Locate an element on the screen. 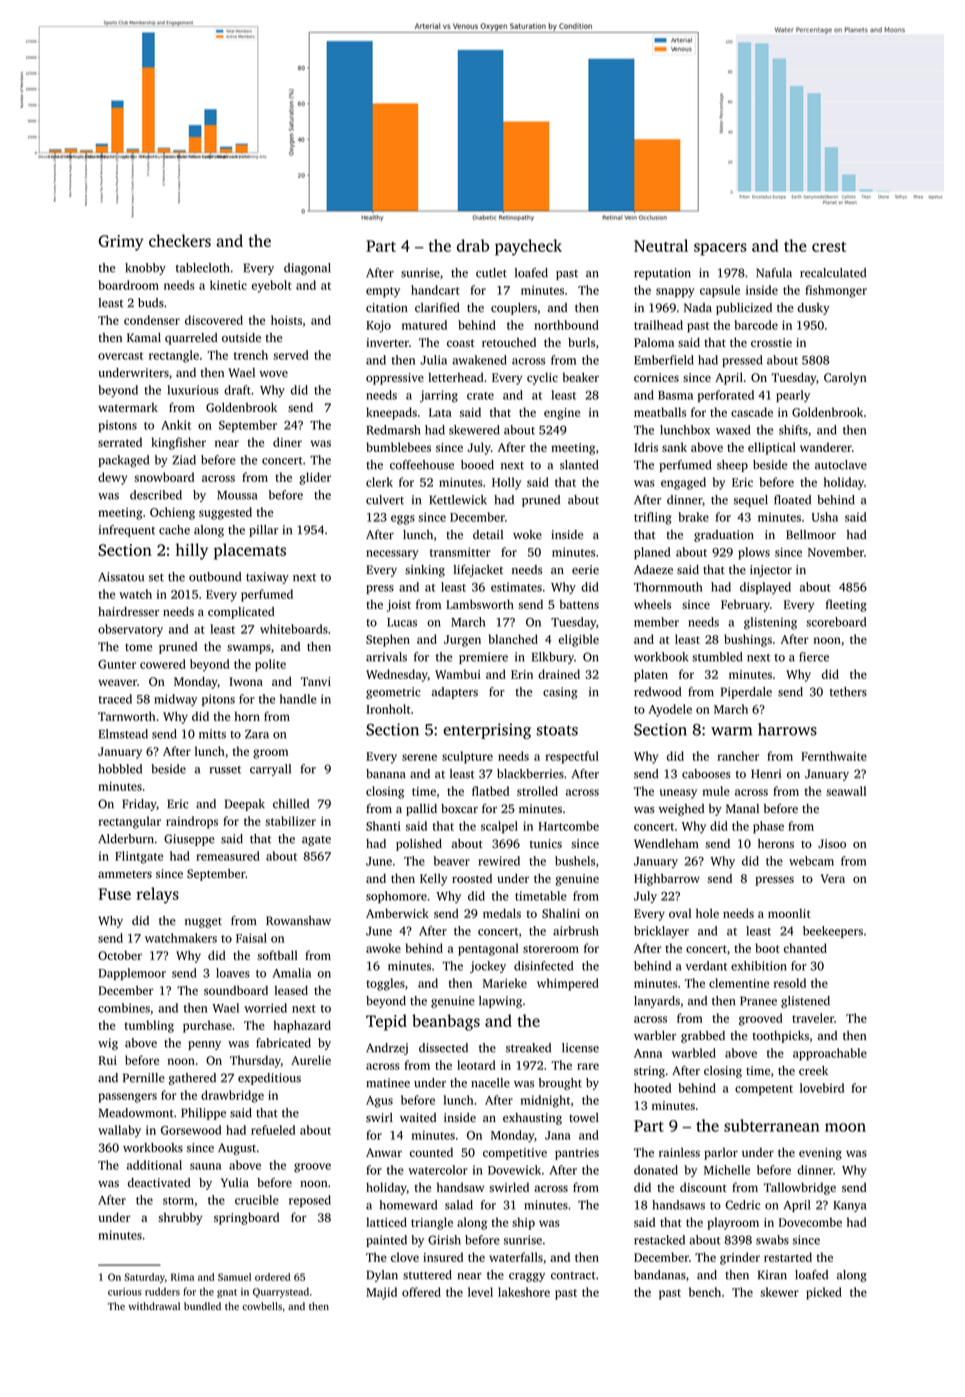 The height and width of the screenshot is (1397, 965). Amberwick is located at coordinates (397, 913).
